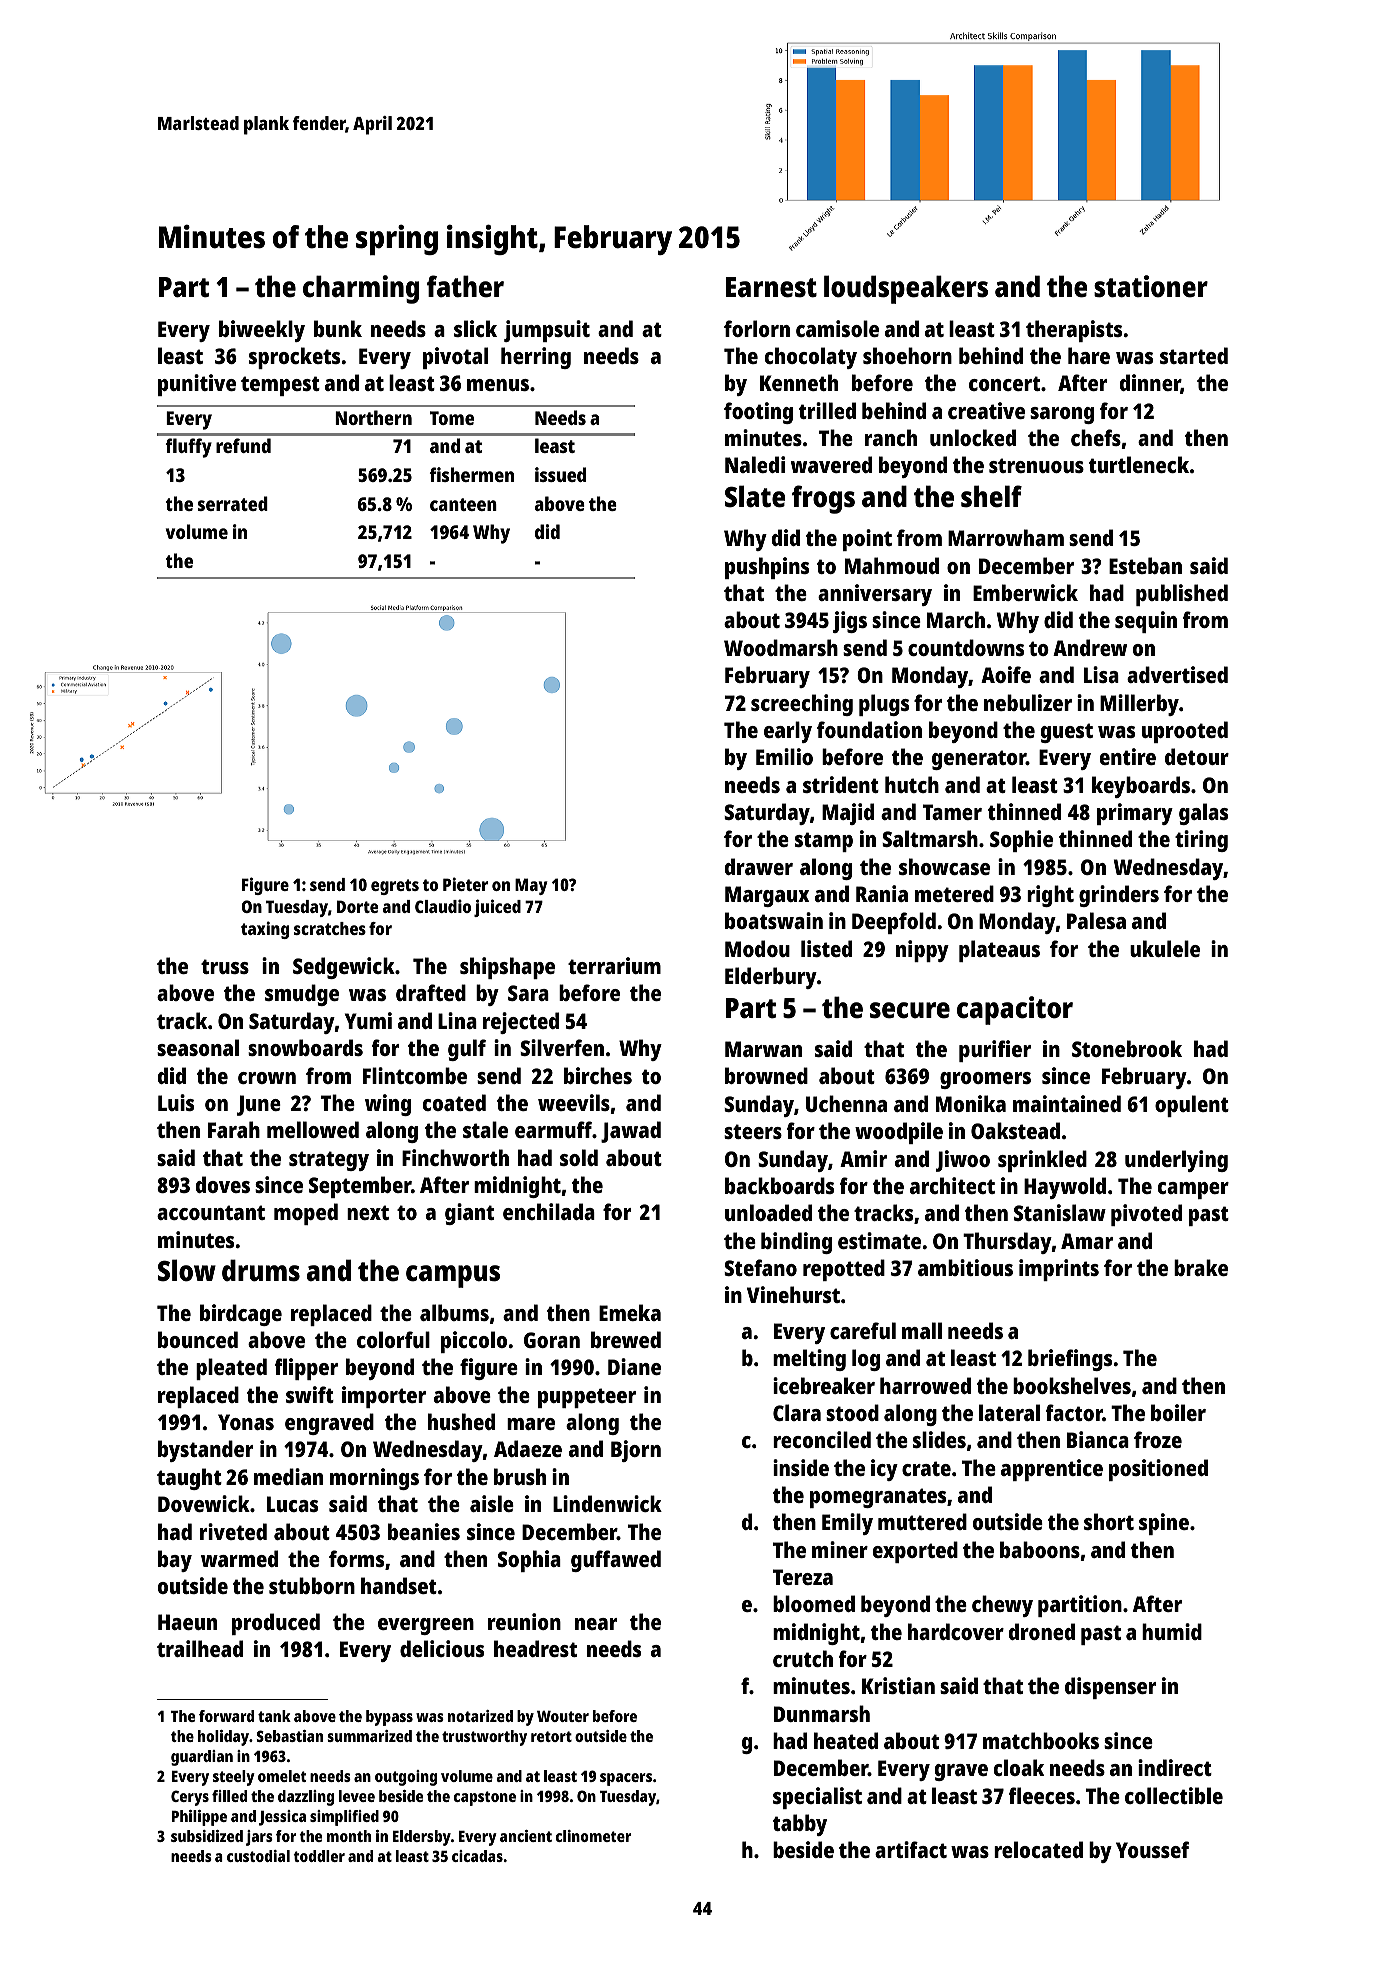 This screenshot has width=1386, height=1969. What do you see at coordinates (1015, 1010) in the screenshot?
I see `capacitor` at bounding box center [1015, 1010].
